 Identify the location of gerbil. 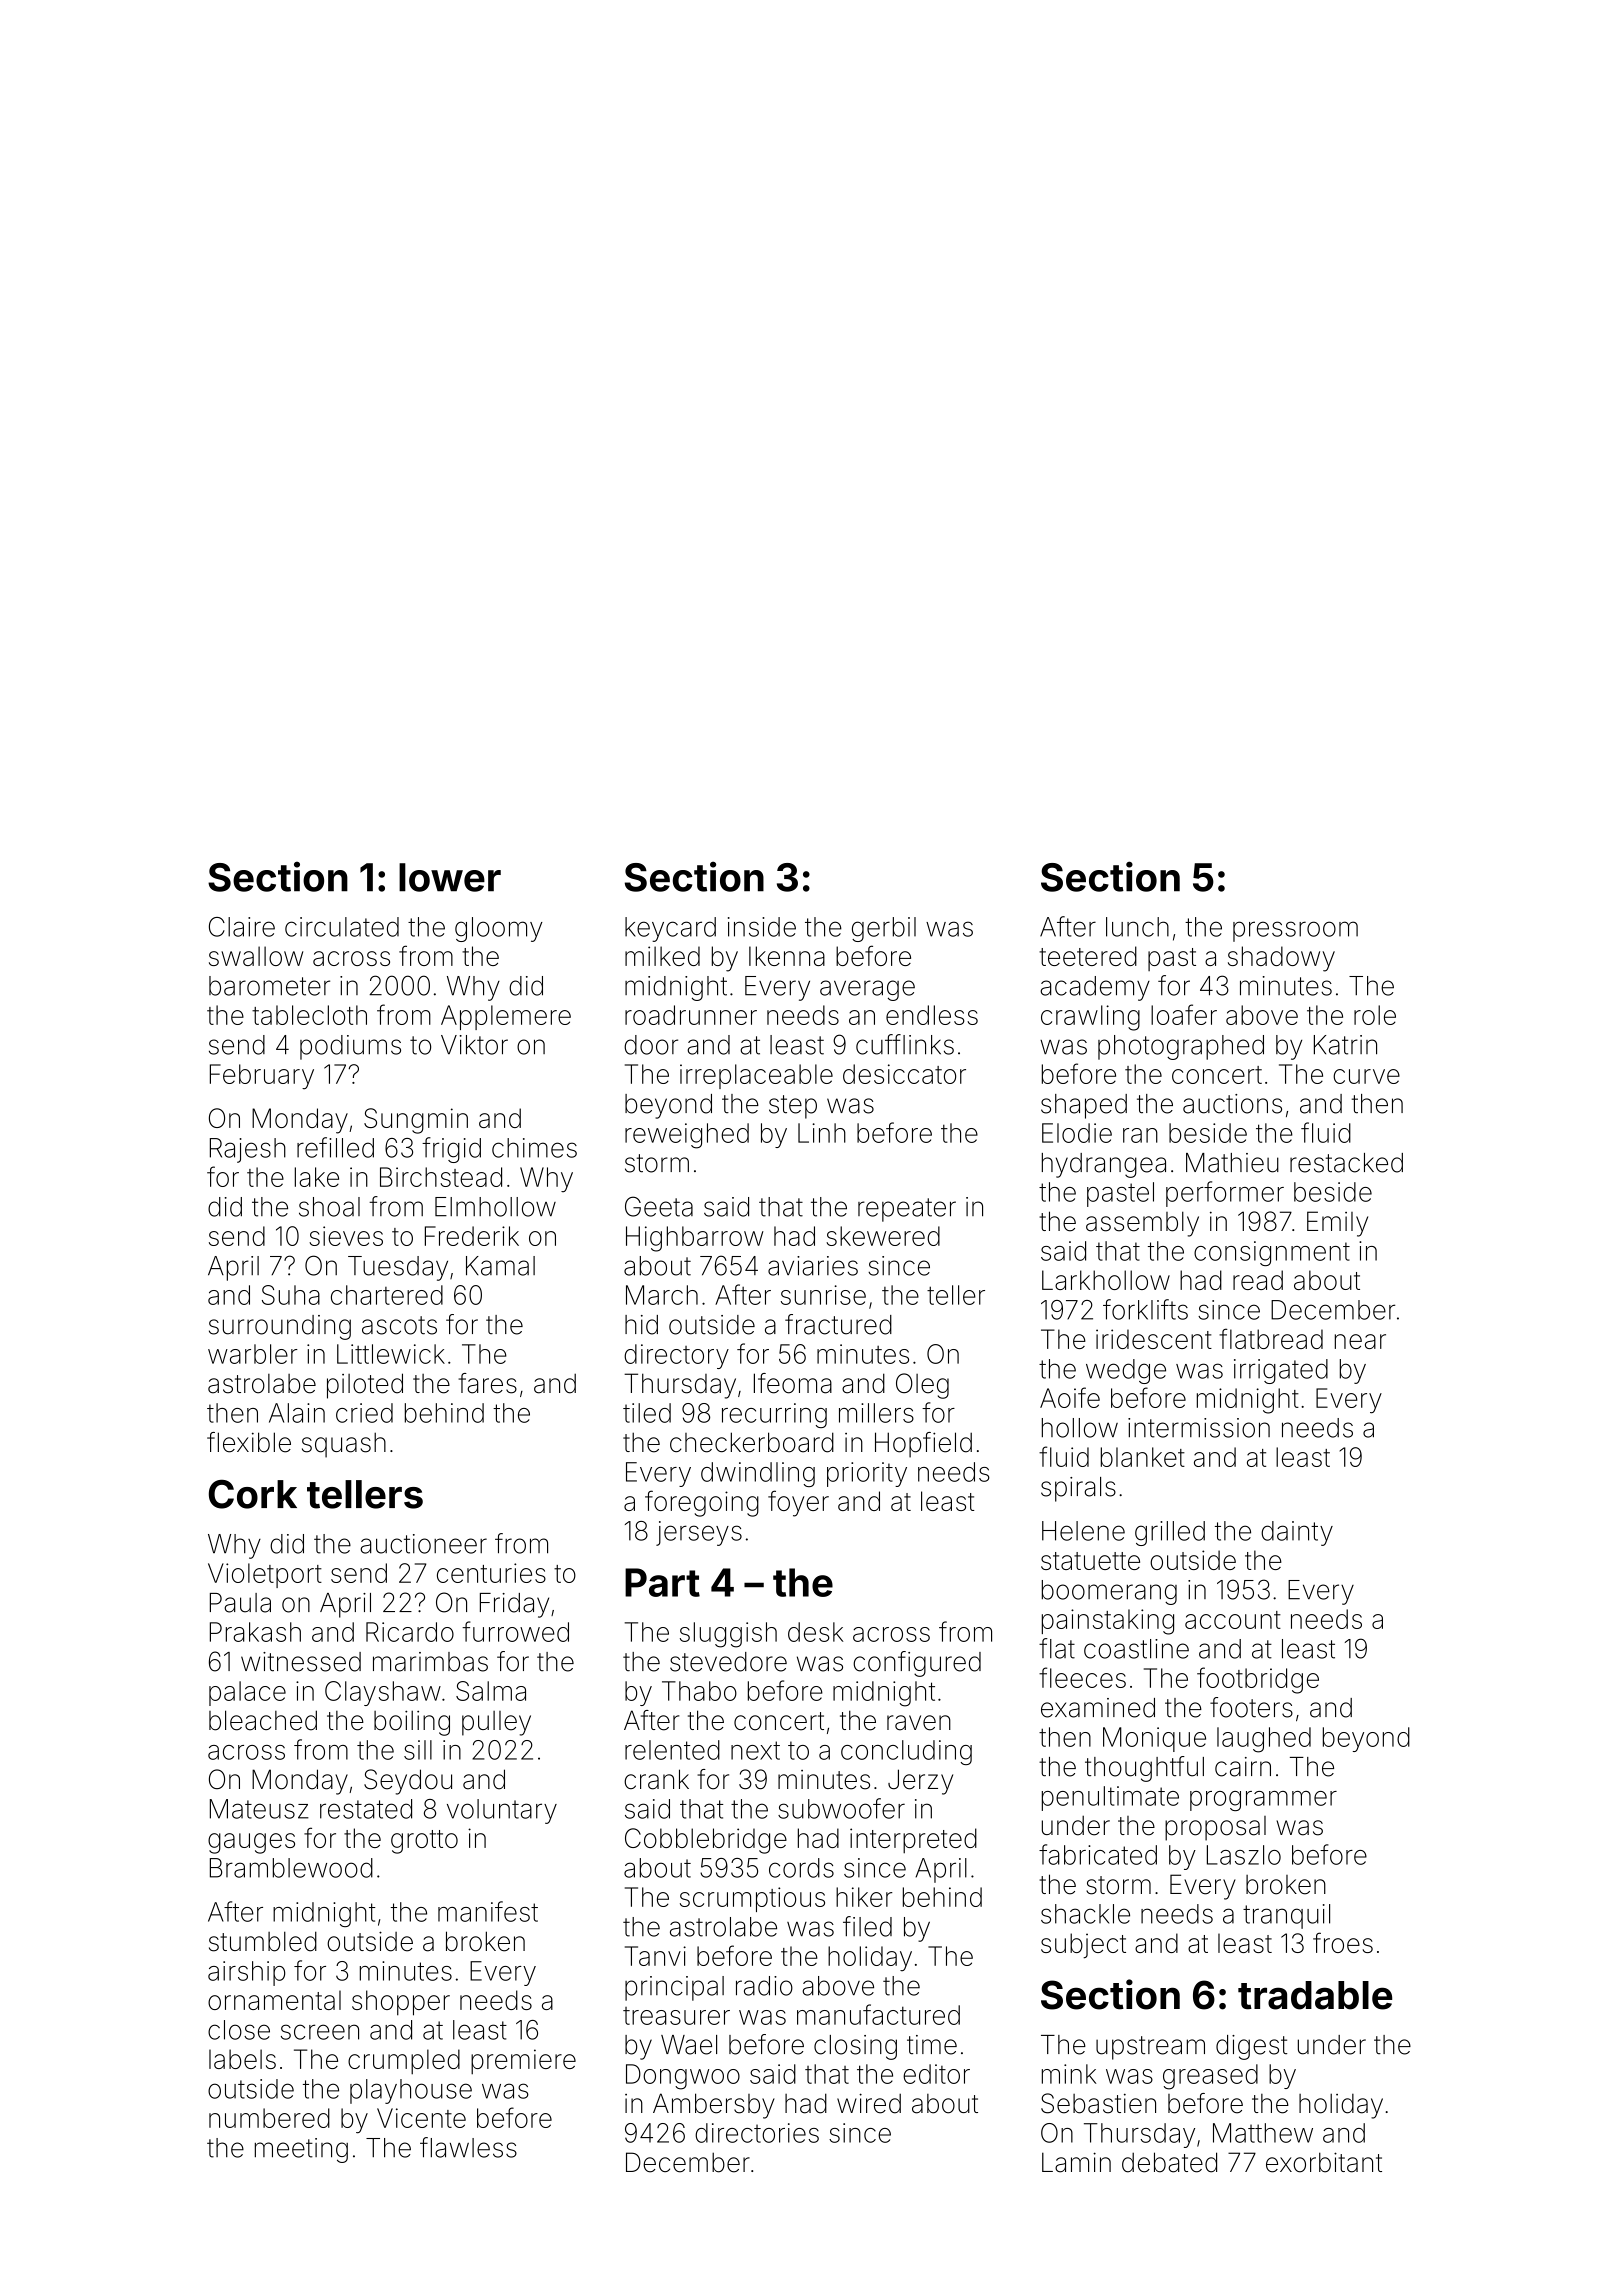
(884, 929).
